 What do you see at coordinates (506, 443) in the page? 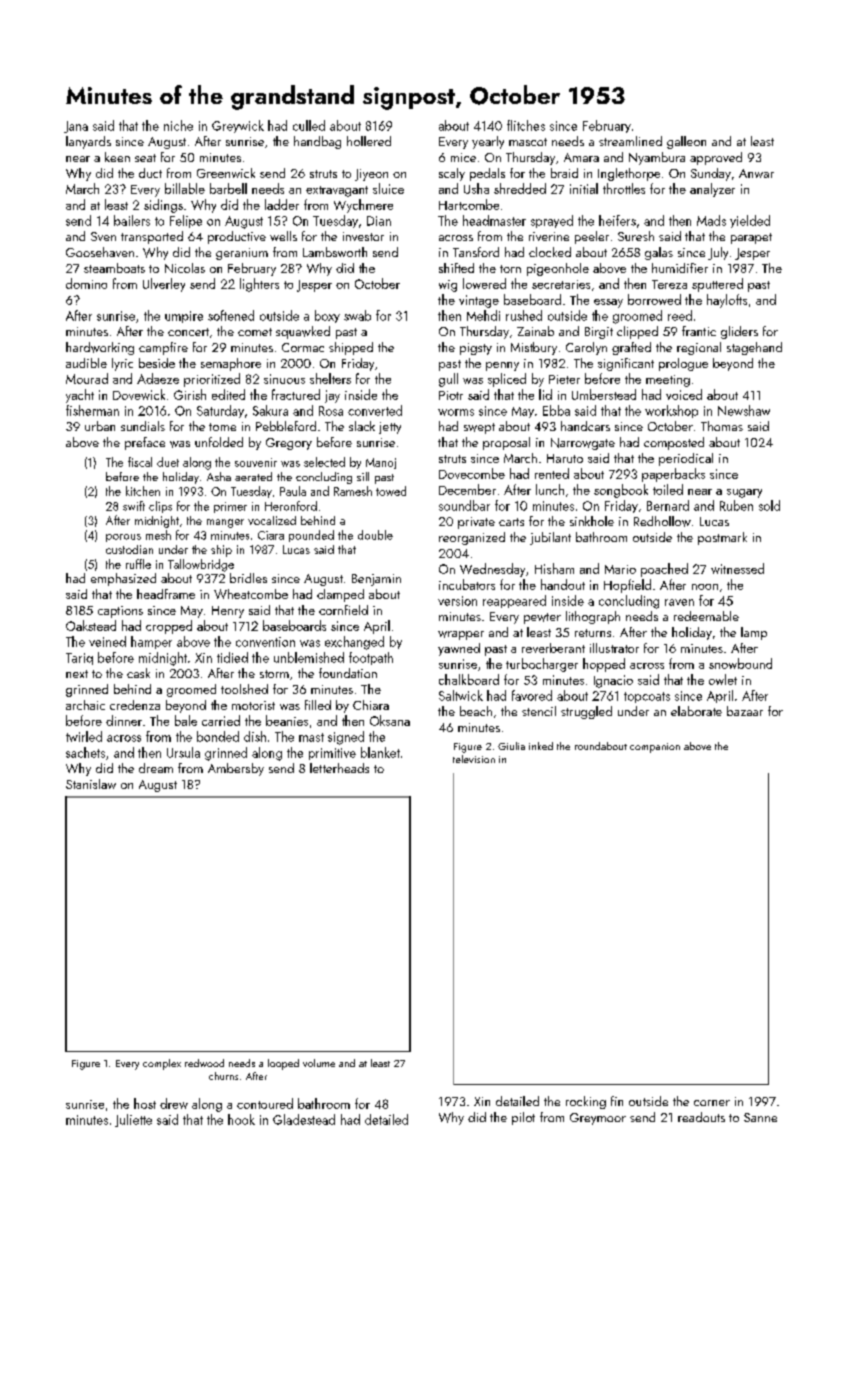
I see `proposal` at bounding box center [506, 443].
